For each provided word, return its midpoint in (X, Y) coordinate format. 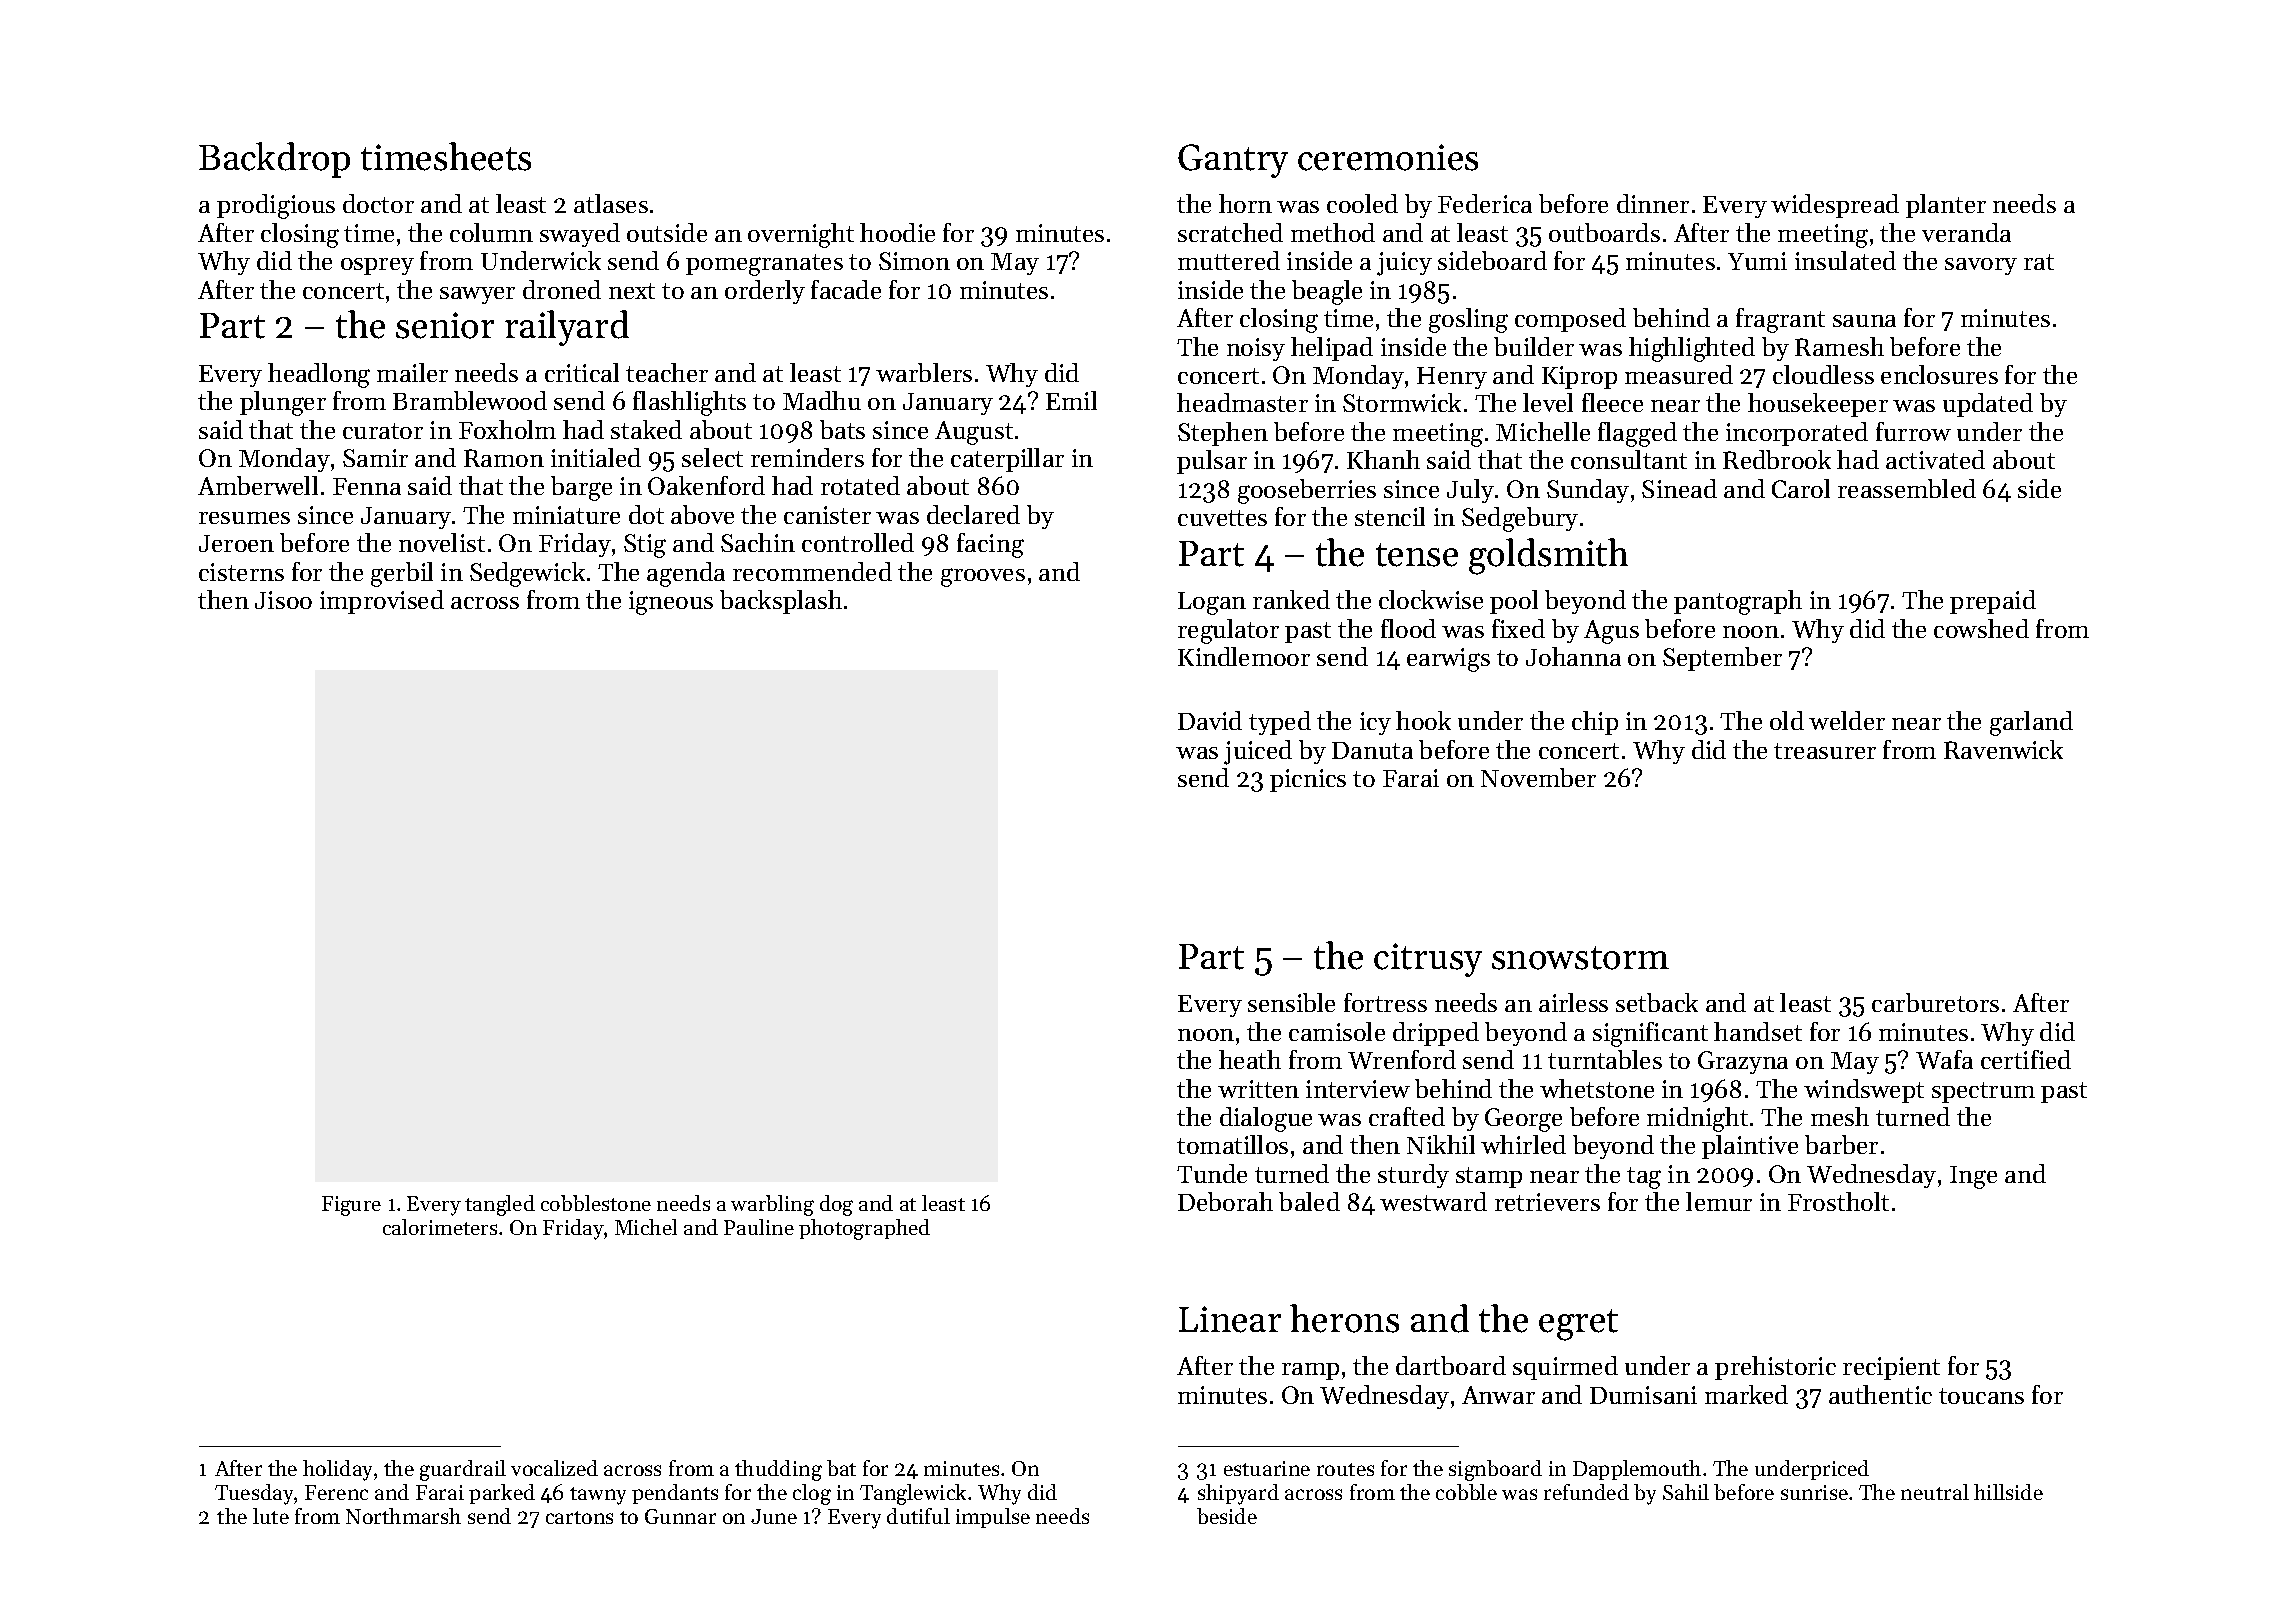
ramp (1310, 1371)
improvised (382, 602)
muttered (1229, 260)
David (1210, 720)
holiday (337, 1470)
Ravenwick (2003, 749)
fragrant (1780, 320)
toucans (1981, 1396)
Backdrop (274, 160)
